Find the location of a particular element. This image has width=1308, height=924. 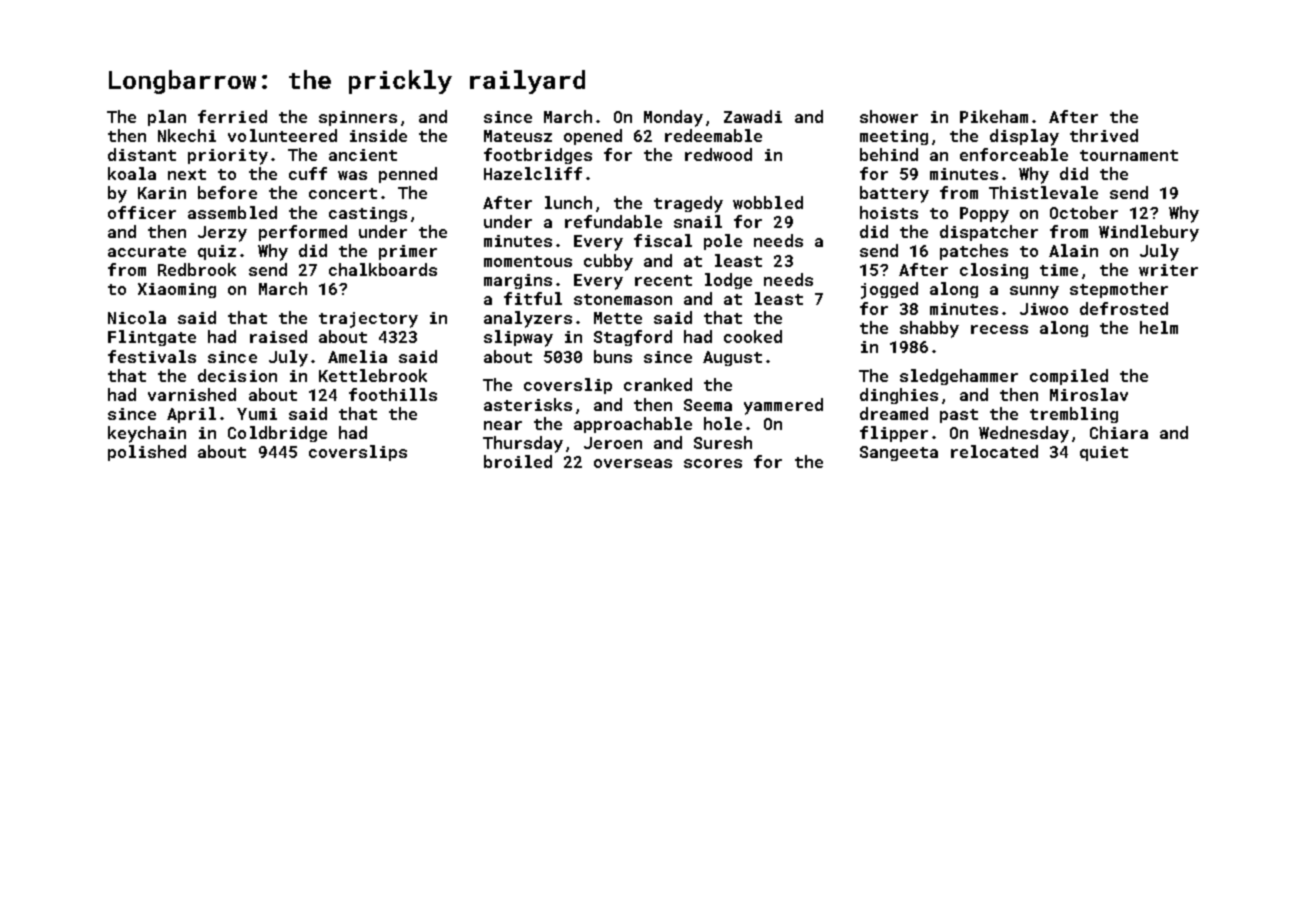

shower is located at coordinates (889, 116).
